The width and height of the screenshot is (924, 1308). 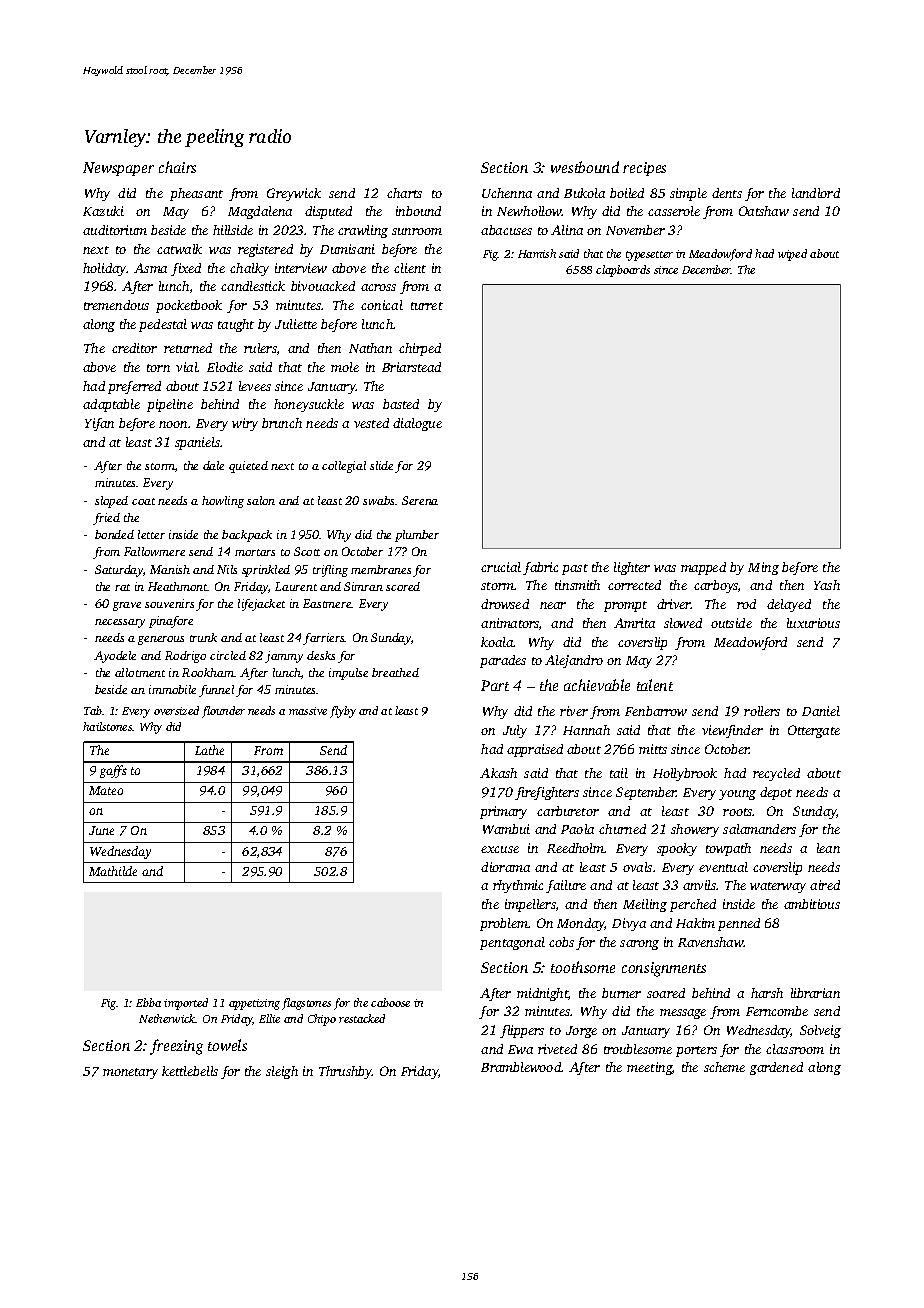 What do you see at coordinates (115, 230) in the screenshot?
I see `auditorium` at bounding box center [115, 230].
